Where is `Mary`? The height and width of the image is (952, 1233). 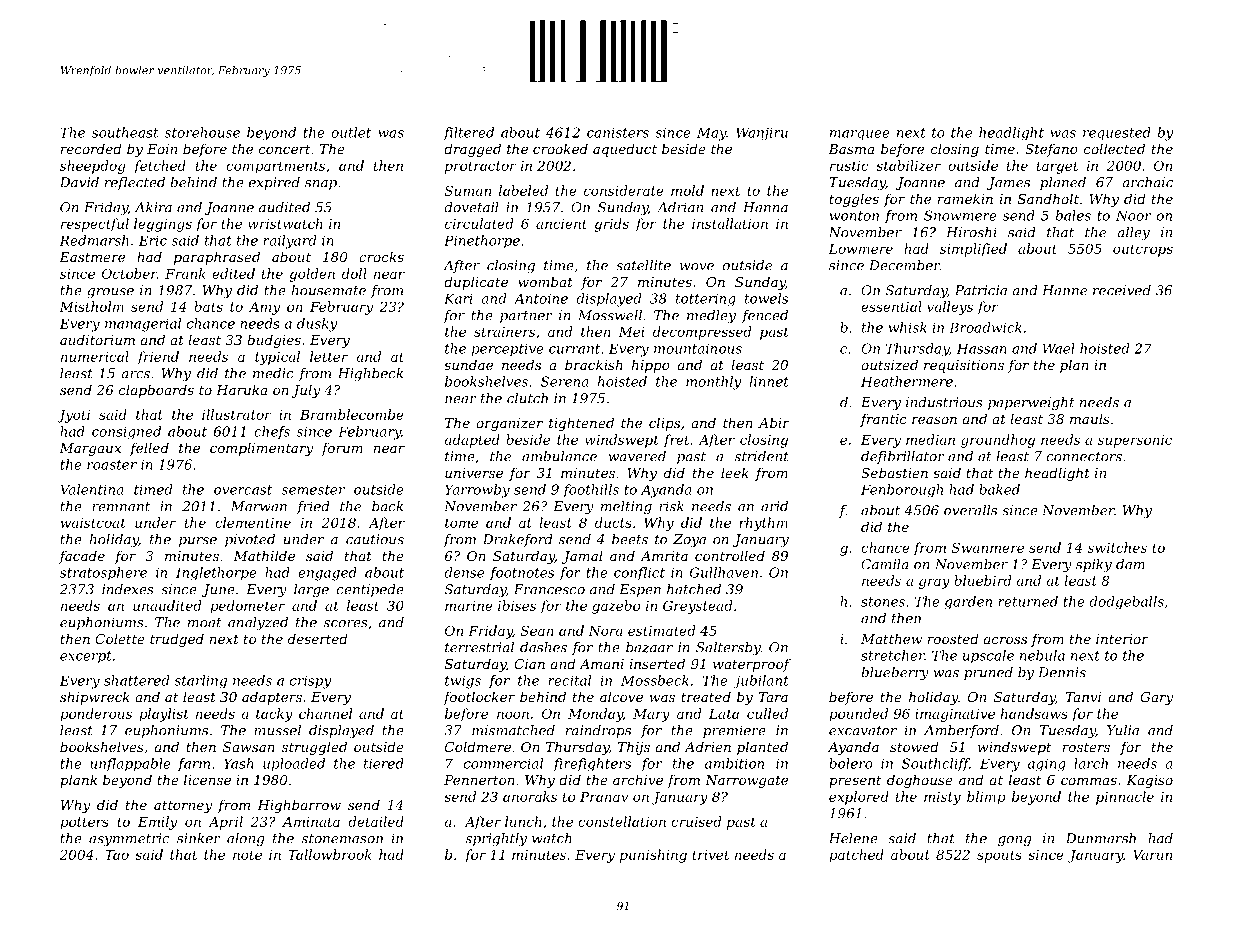
Mary is located at coordinates (651, 715).
